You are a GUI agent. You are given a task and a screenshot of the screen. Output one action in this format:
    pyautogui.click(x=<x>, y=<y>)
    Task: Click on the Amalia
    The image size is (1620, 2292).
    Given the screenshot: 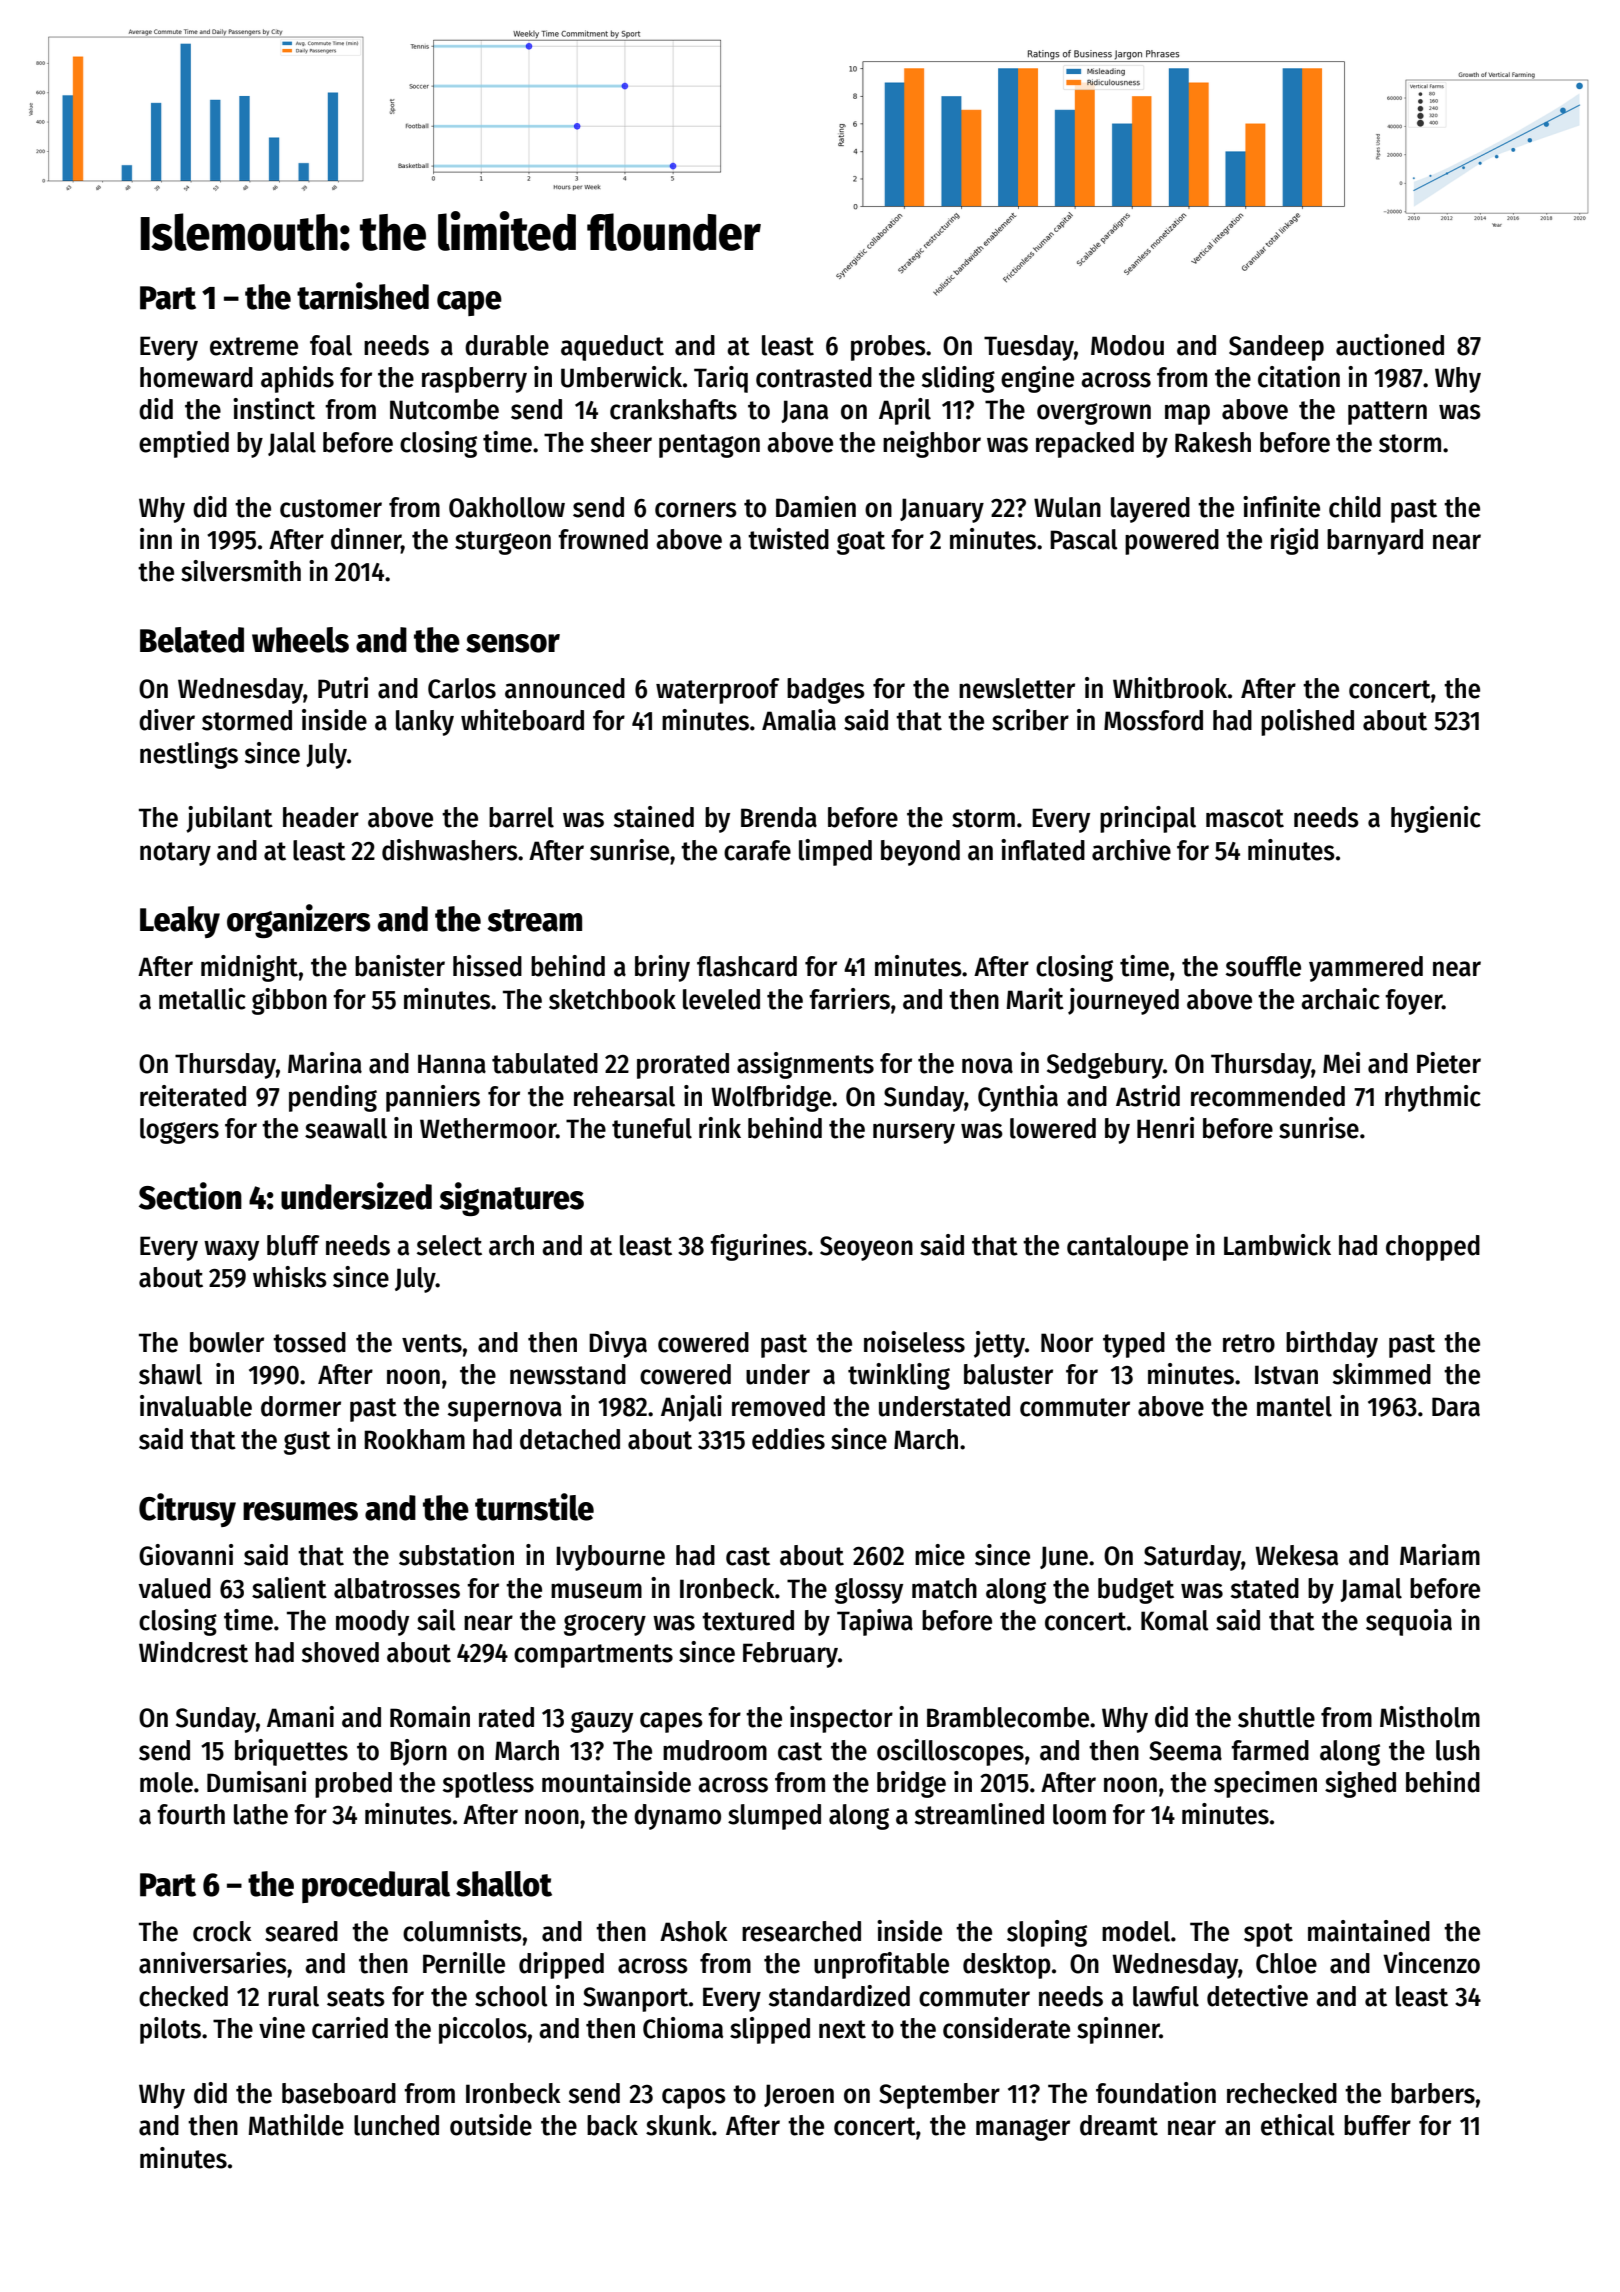 What is the action you would take?
    pyautogui.click(x=799, y=720)
